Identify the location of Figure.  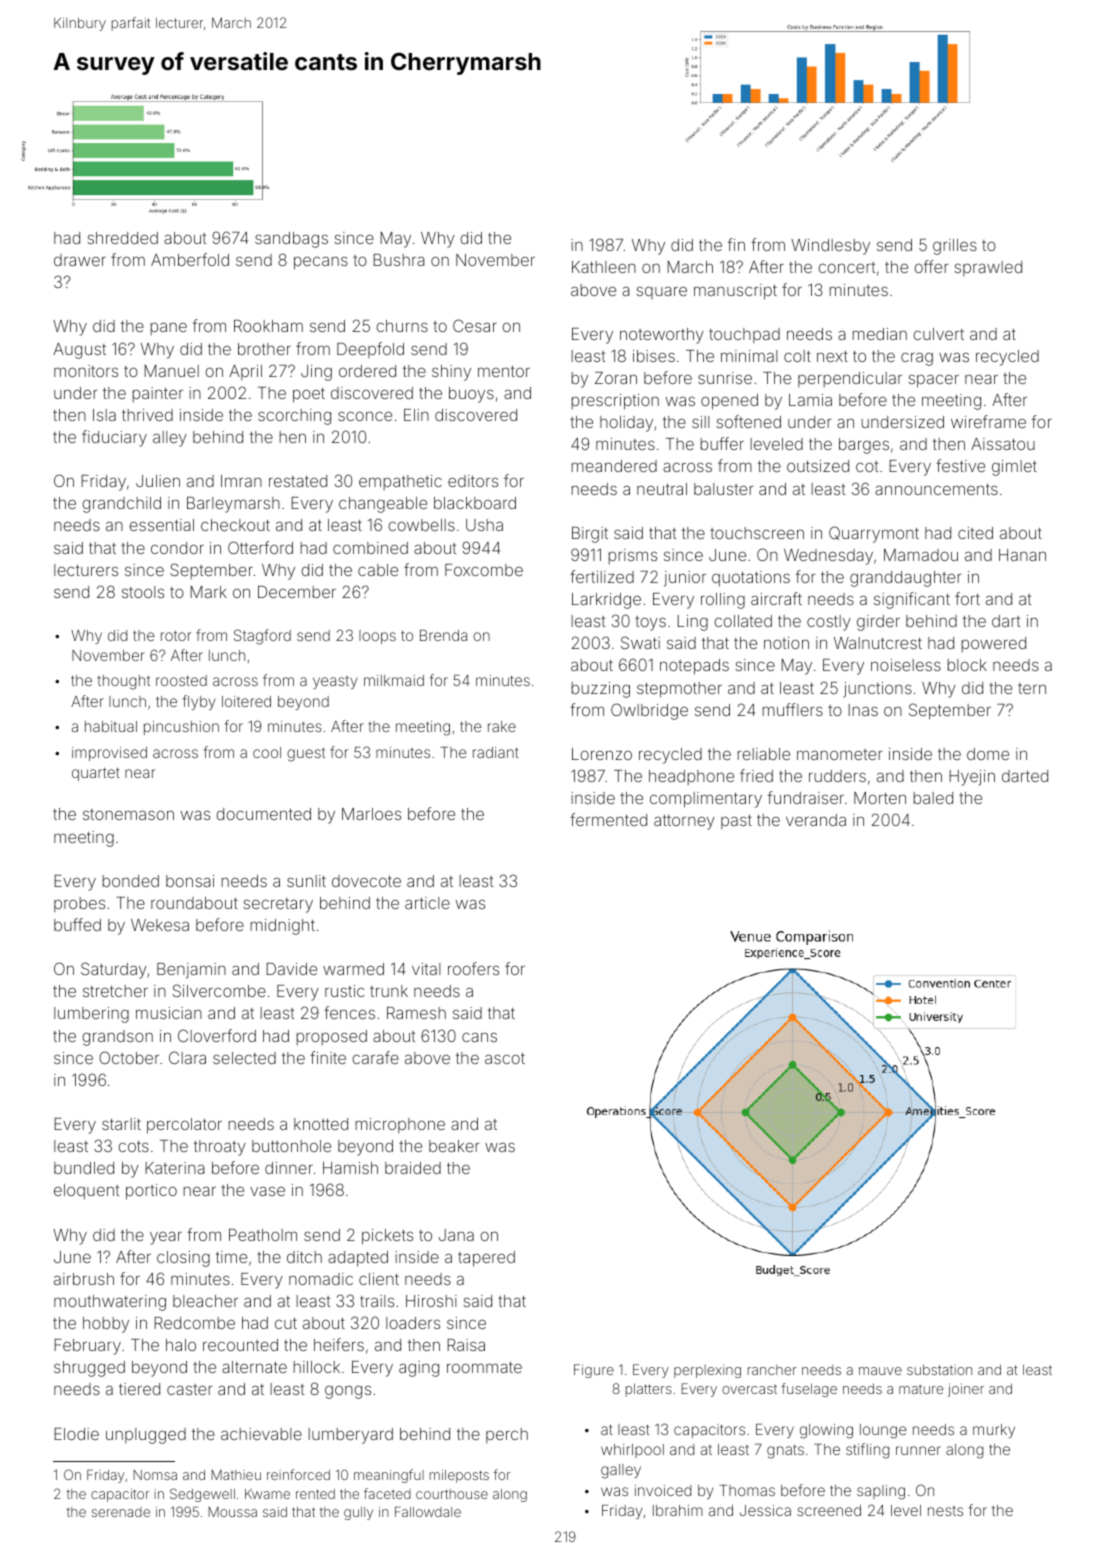
(594, 1371).
